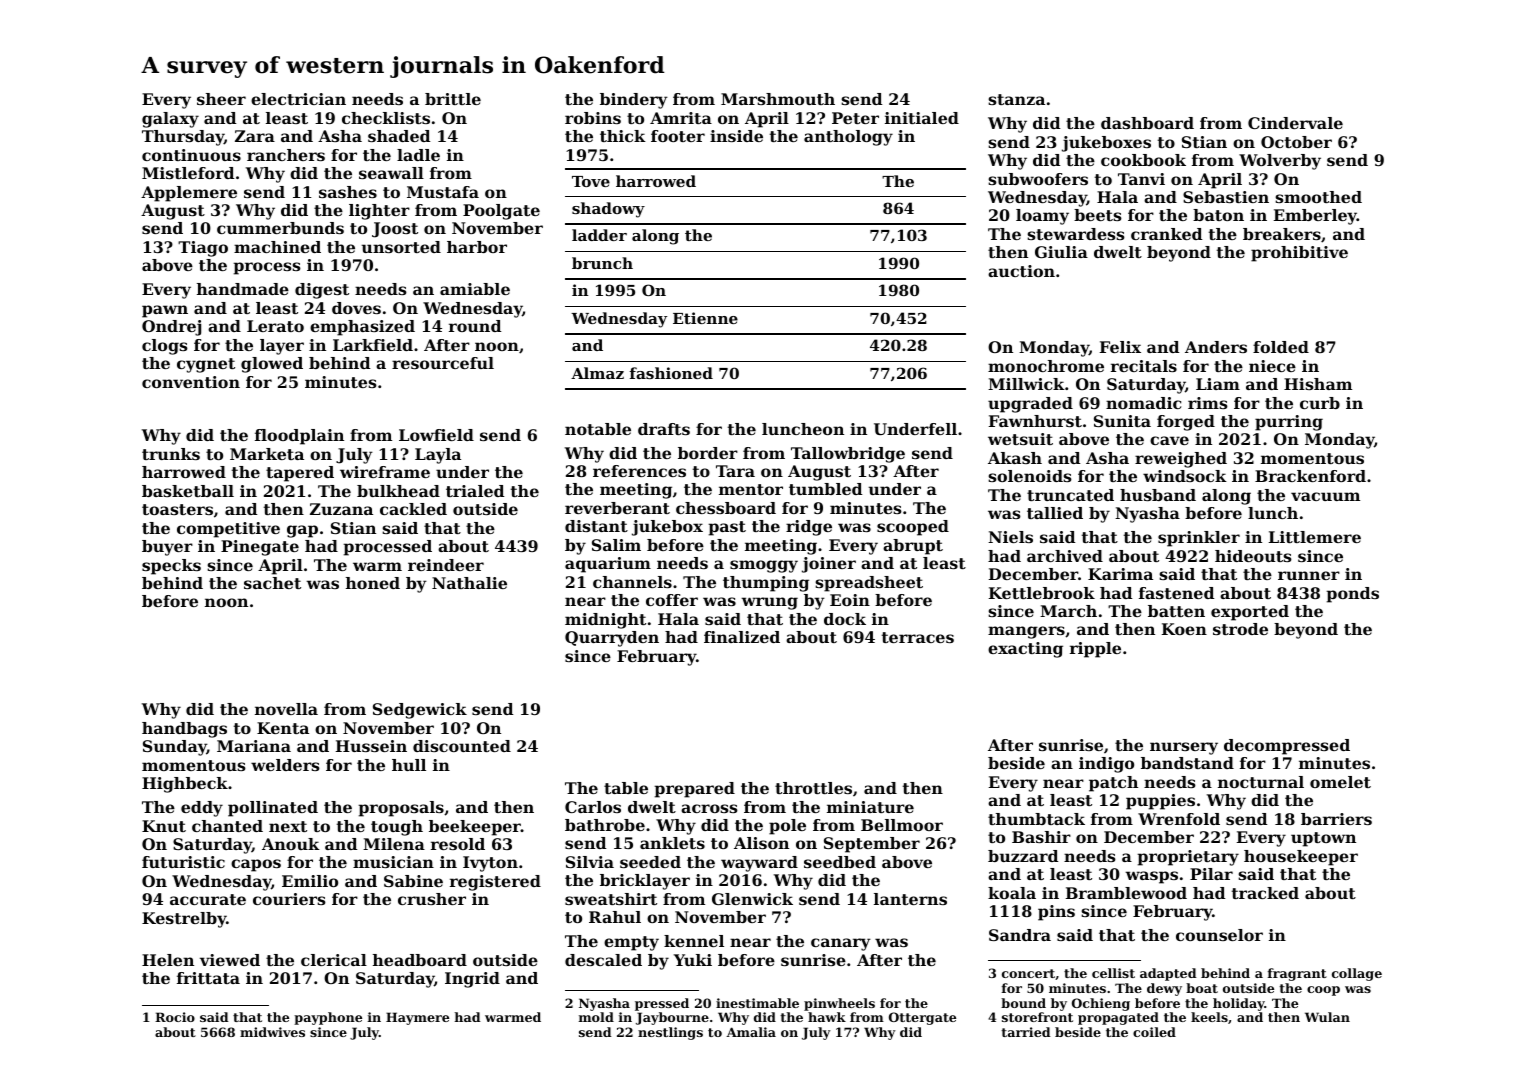  I want to click on Haymere, so click(417, 1018).
